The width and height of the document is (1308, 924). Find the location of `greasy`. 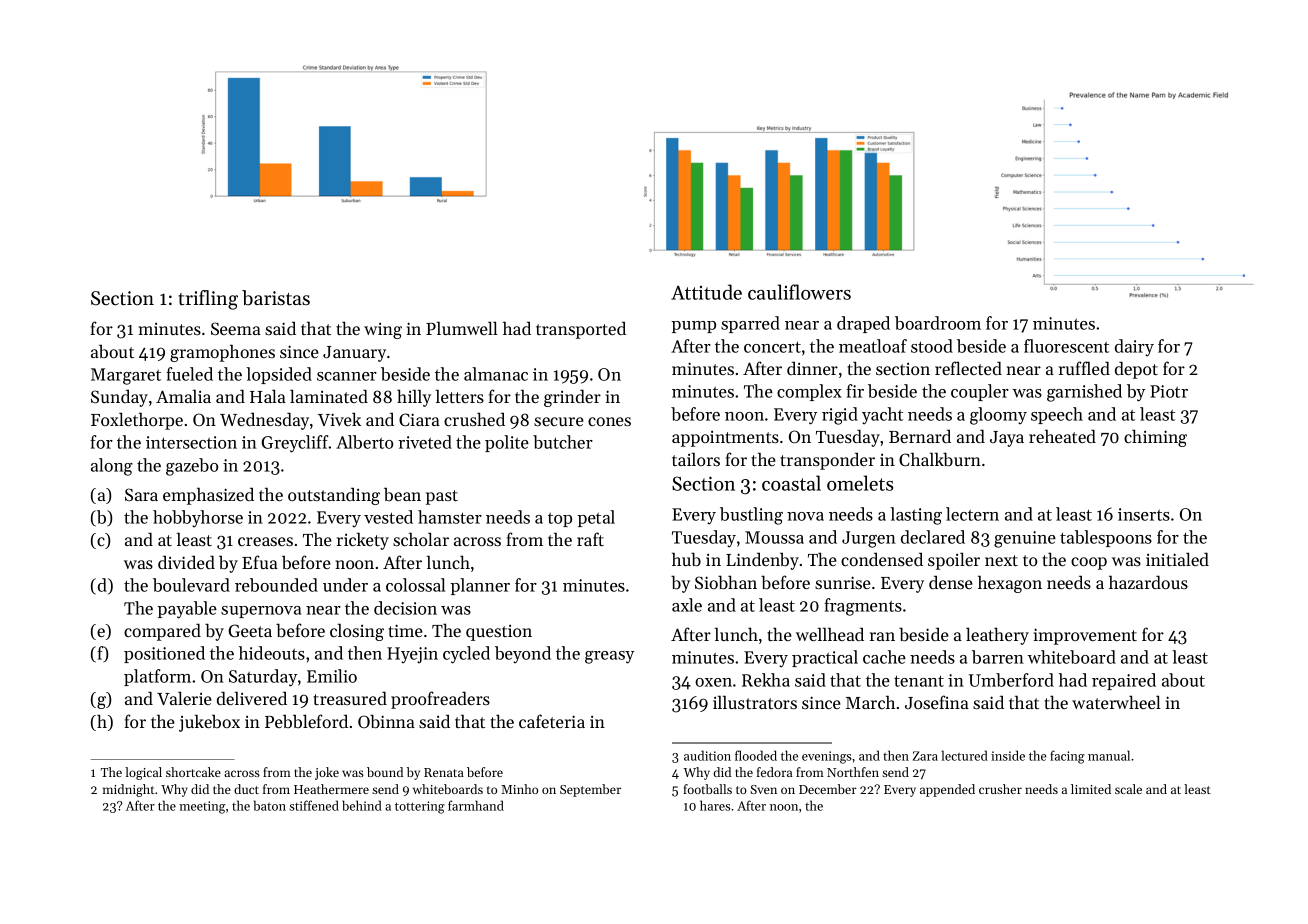

greasy is located at coordinates (609, 657).
